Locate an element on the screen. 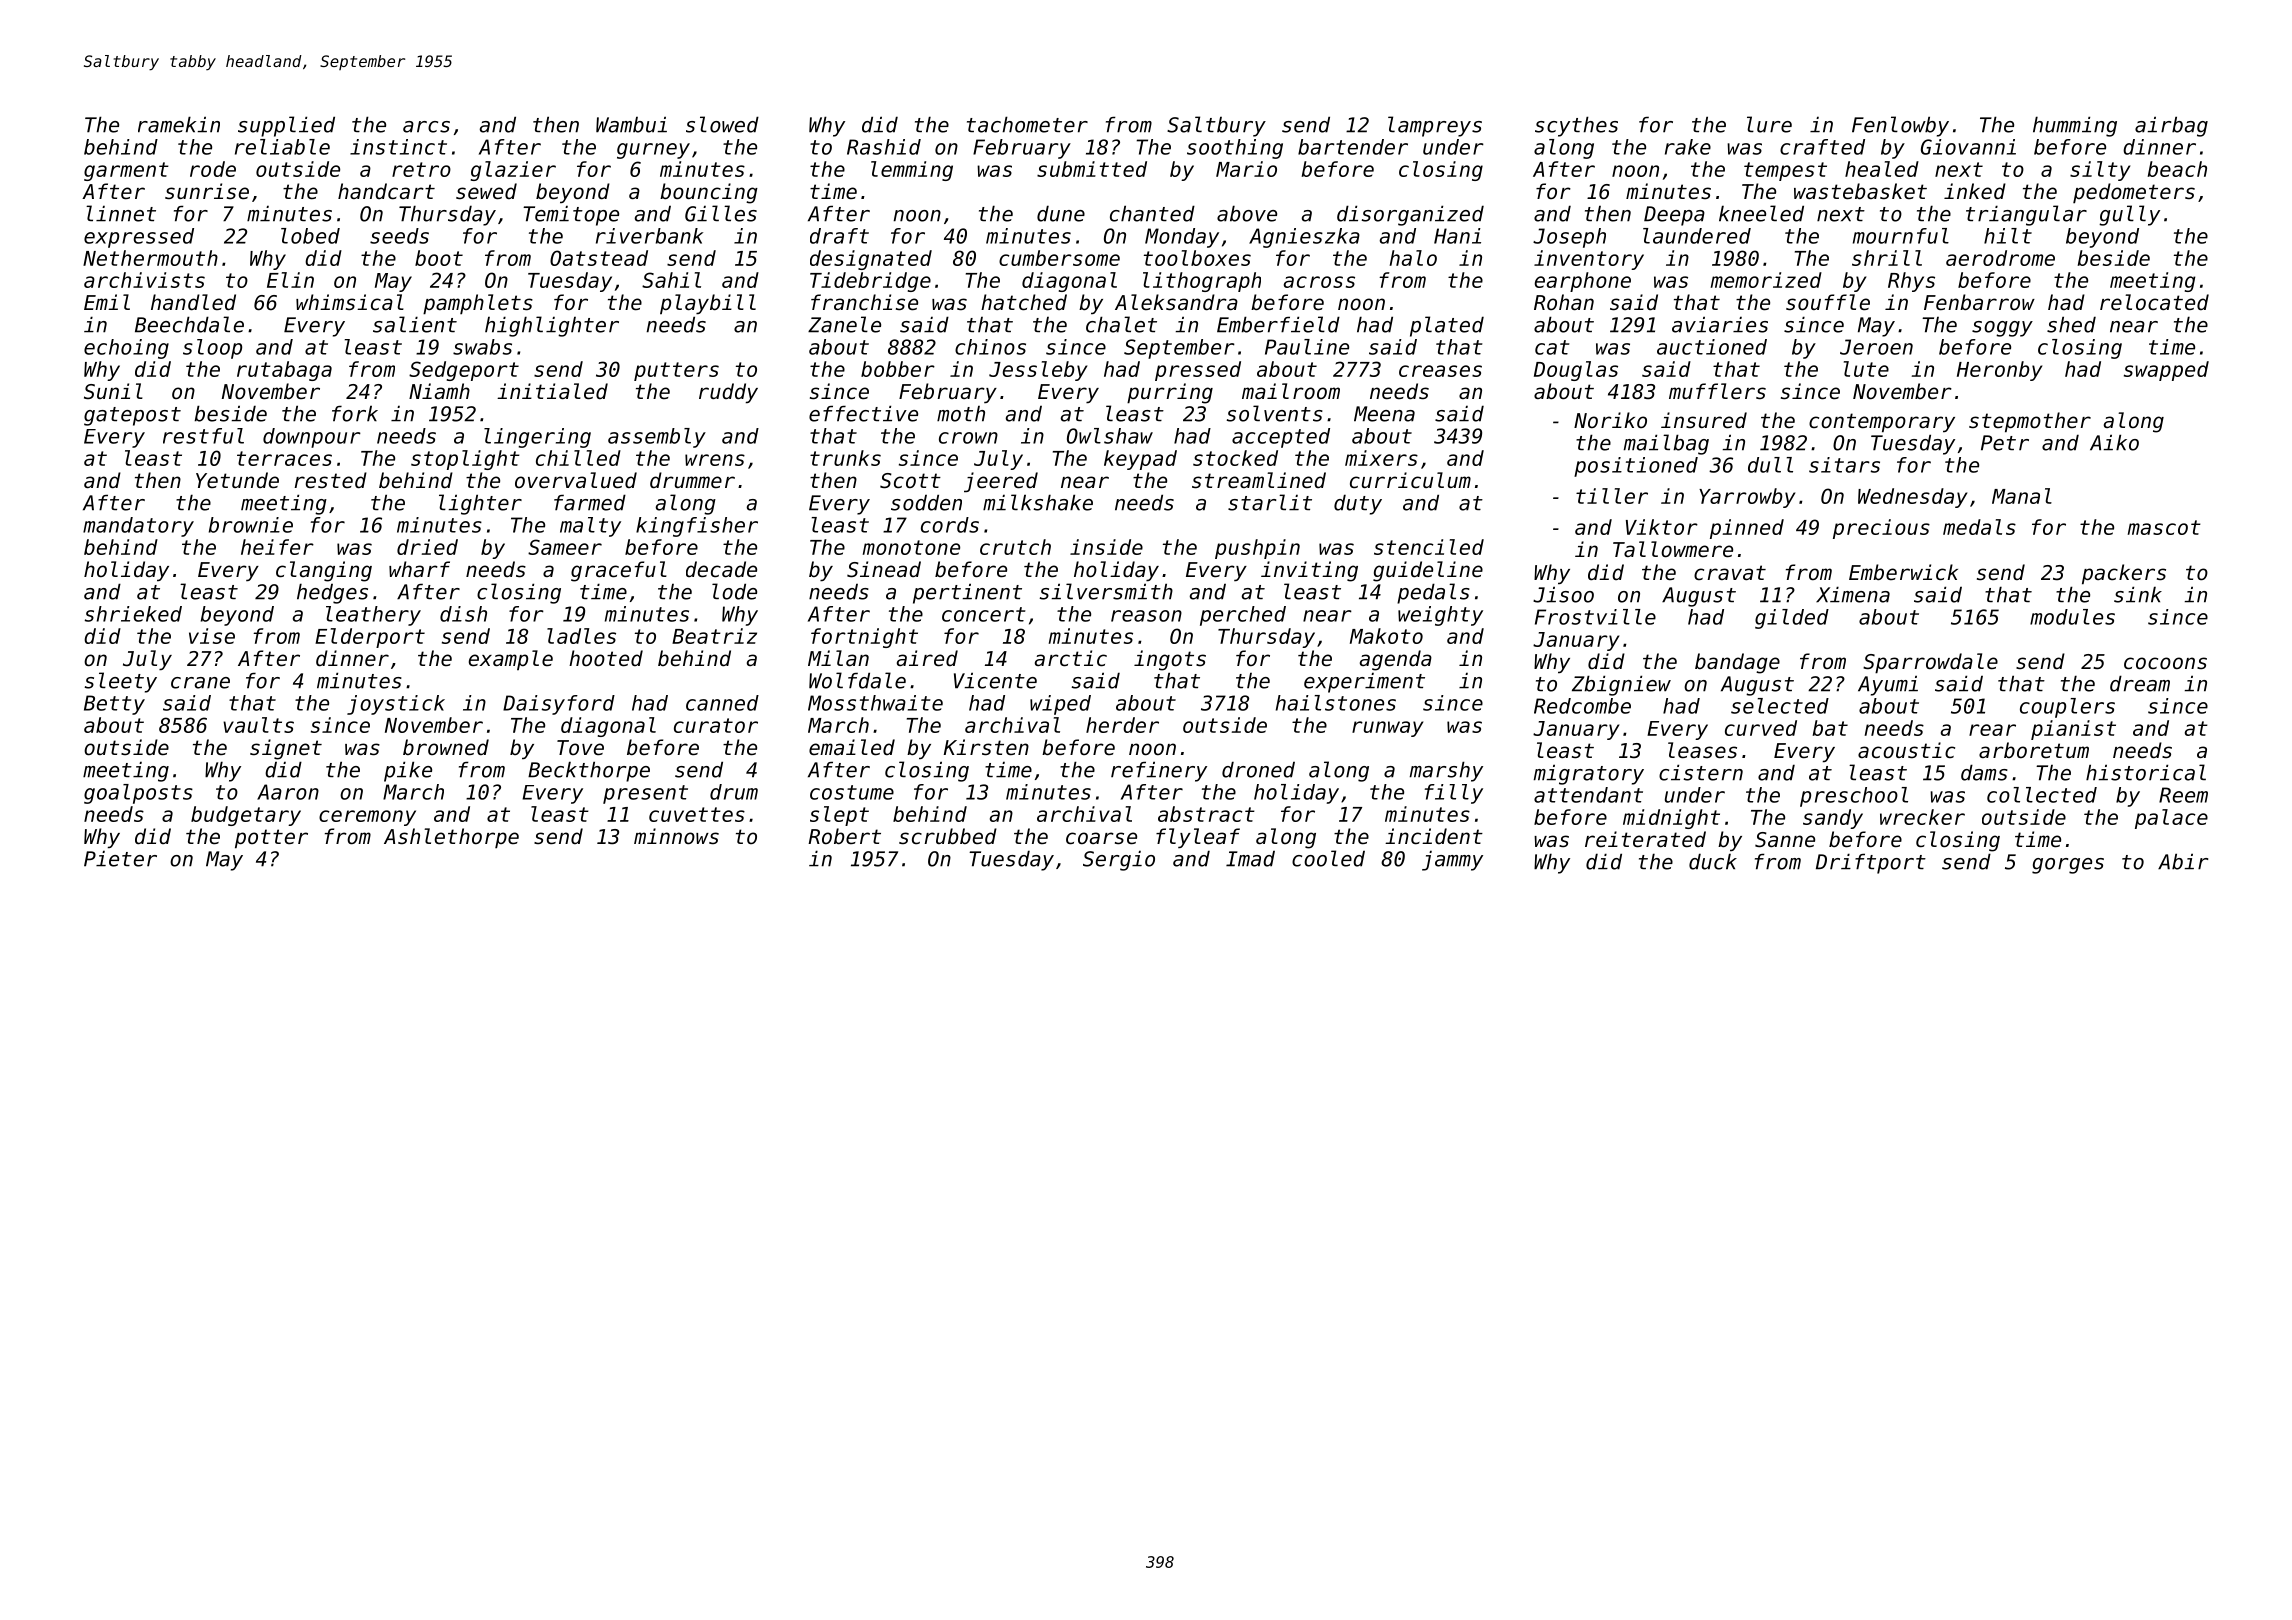 Image resolution: width=2292 pixels, height=1620 pixels. bartender is located at coordinates (1353, 147).
